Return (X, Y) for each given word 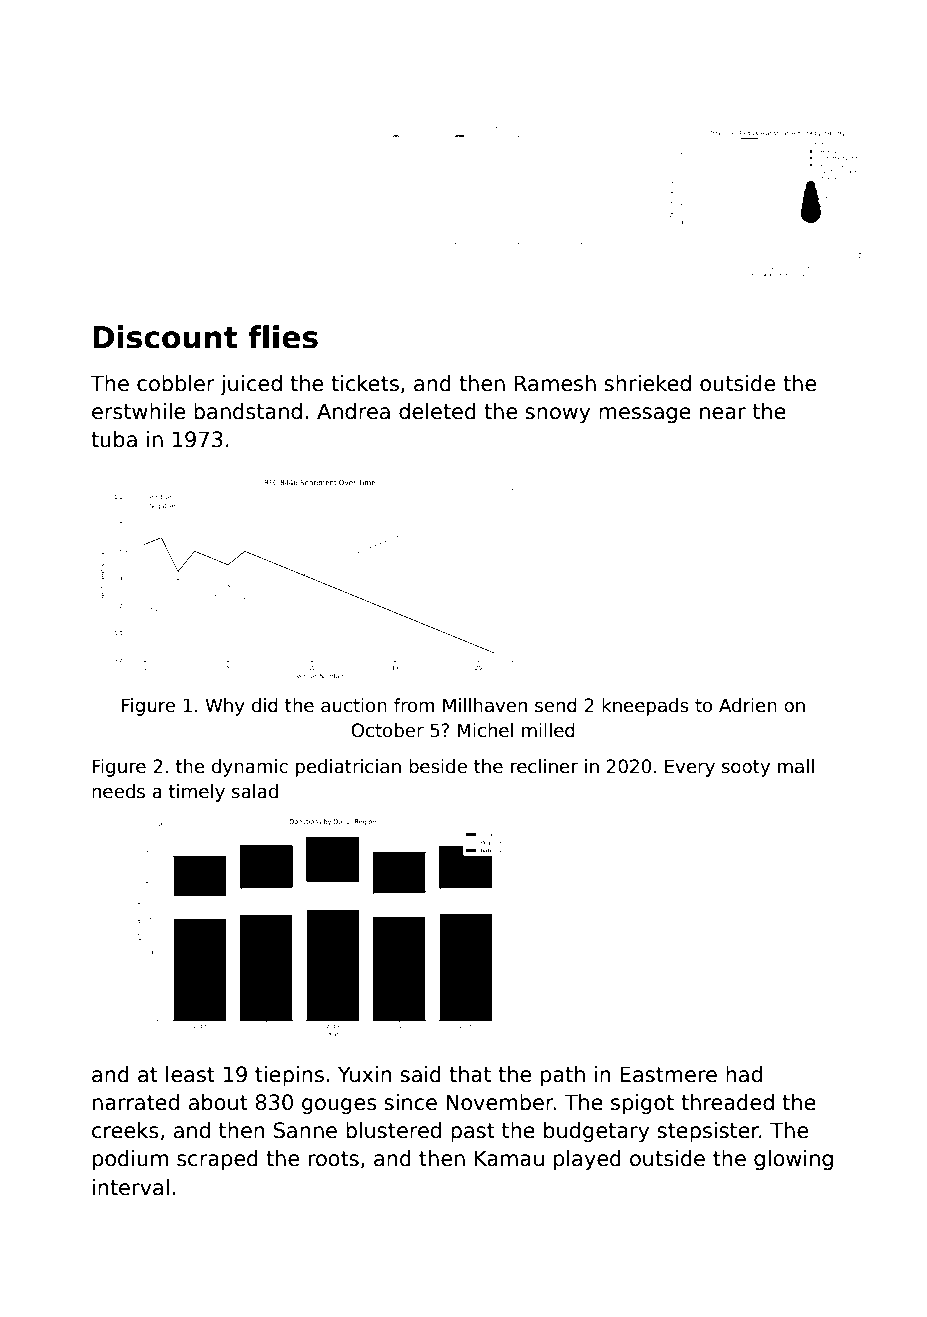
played (587, 1160)
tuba (114, 439)
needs (118, 791)
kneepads (645, 707)
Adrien (748, 705)
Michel (485, 730)
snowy (557, 415)
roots (334, 1159)
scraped (217, 1160)
